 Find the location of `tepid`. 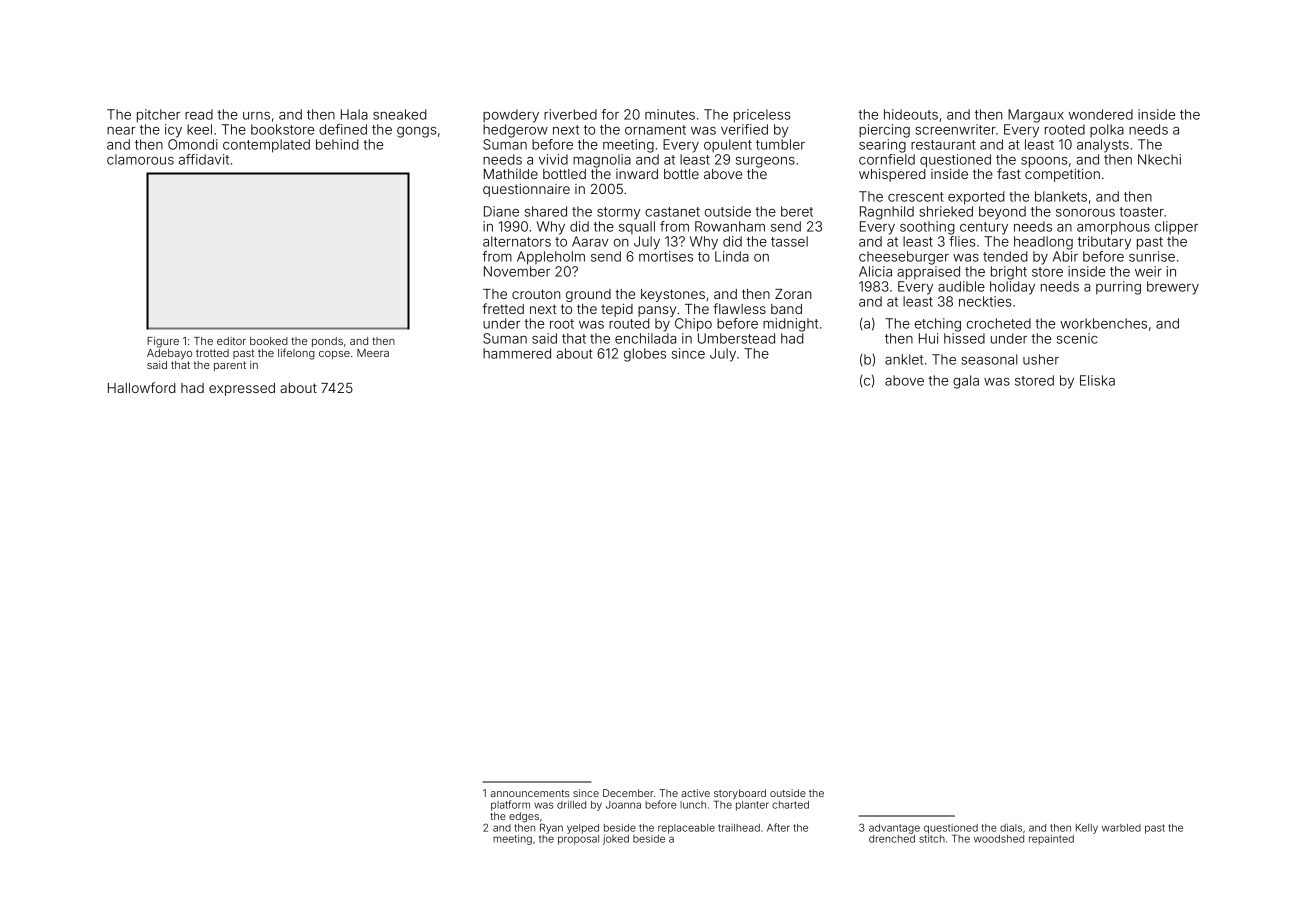

tepid is located at coordinates (617, 310).
